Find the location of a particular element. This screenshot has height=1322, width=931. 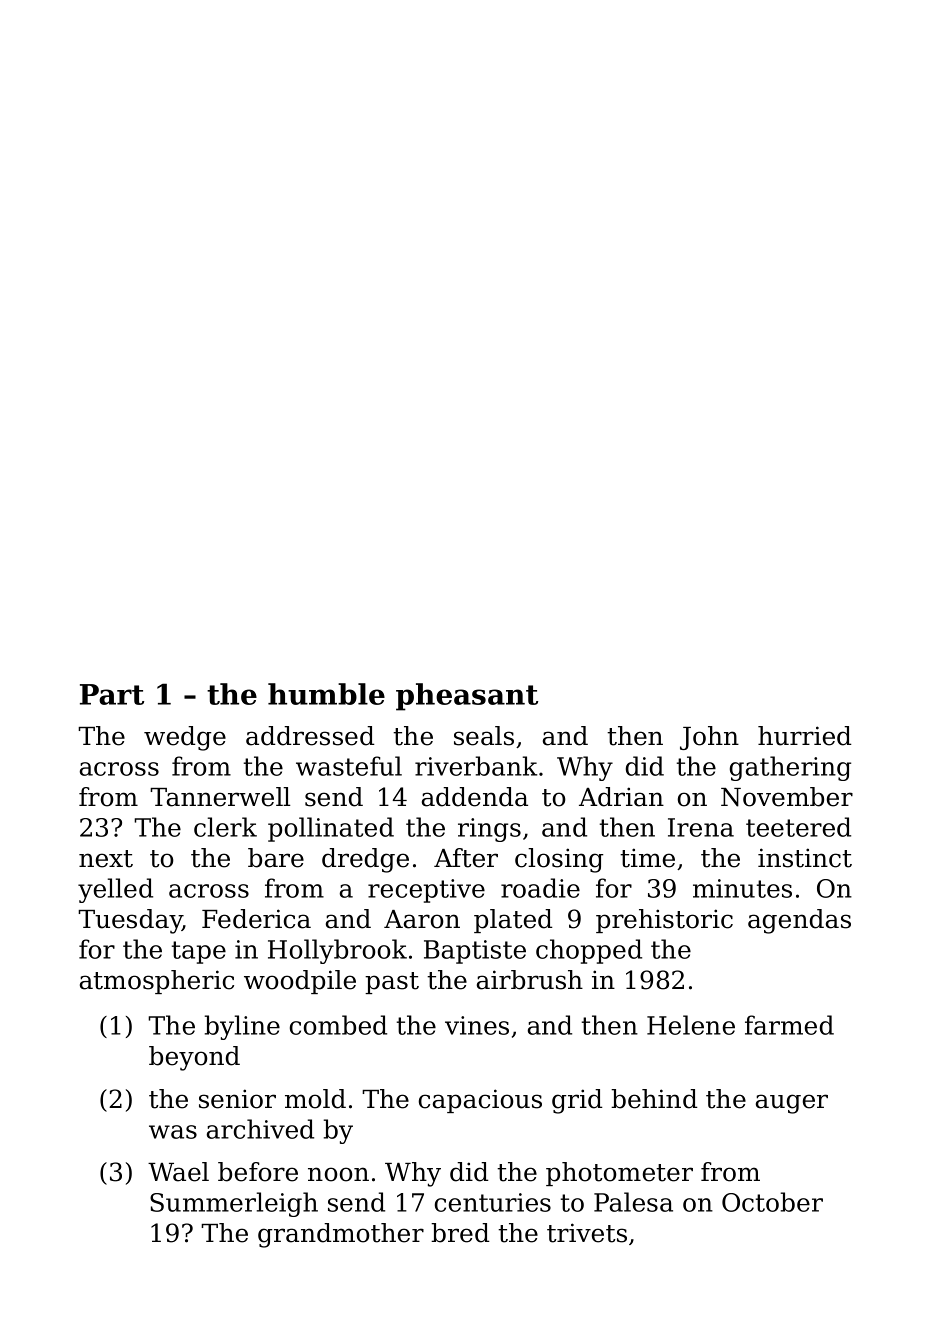

wedge is located at coordinates (185, 738).
